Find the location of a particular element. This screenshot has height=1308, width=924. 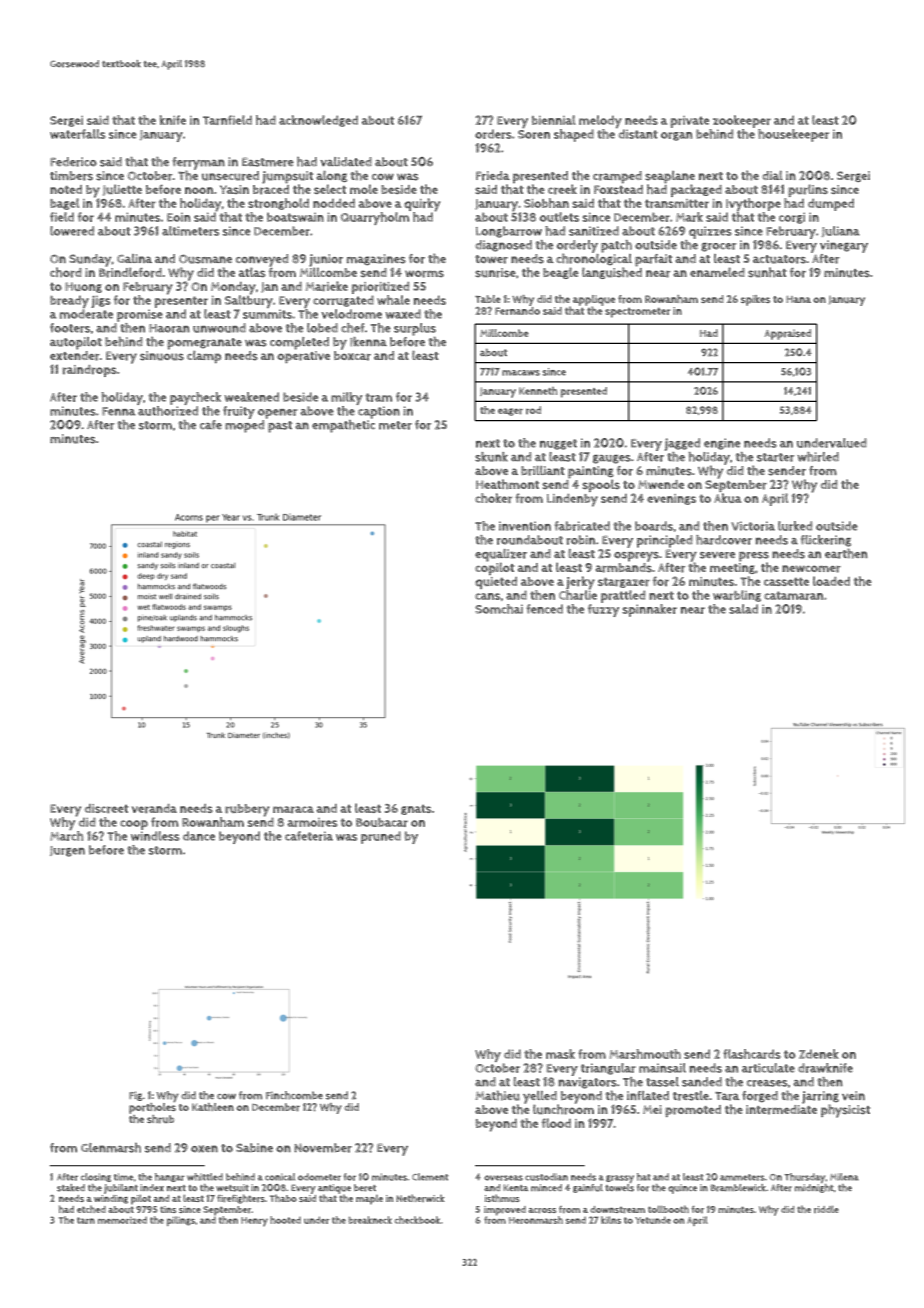

whirled is located at coordinates (818, 457).
